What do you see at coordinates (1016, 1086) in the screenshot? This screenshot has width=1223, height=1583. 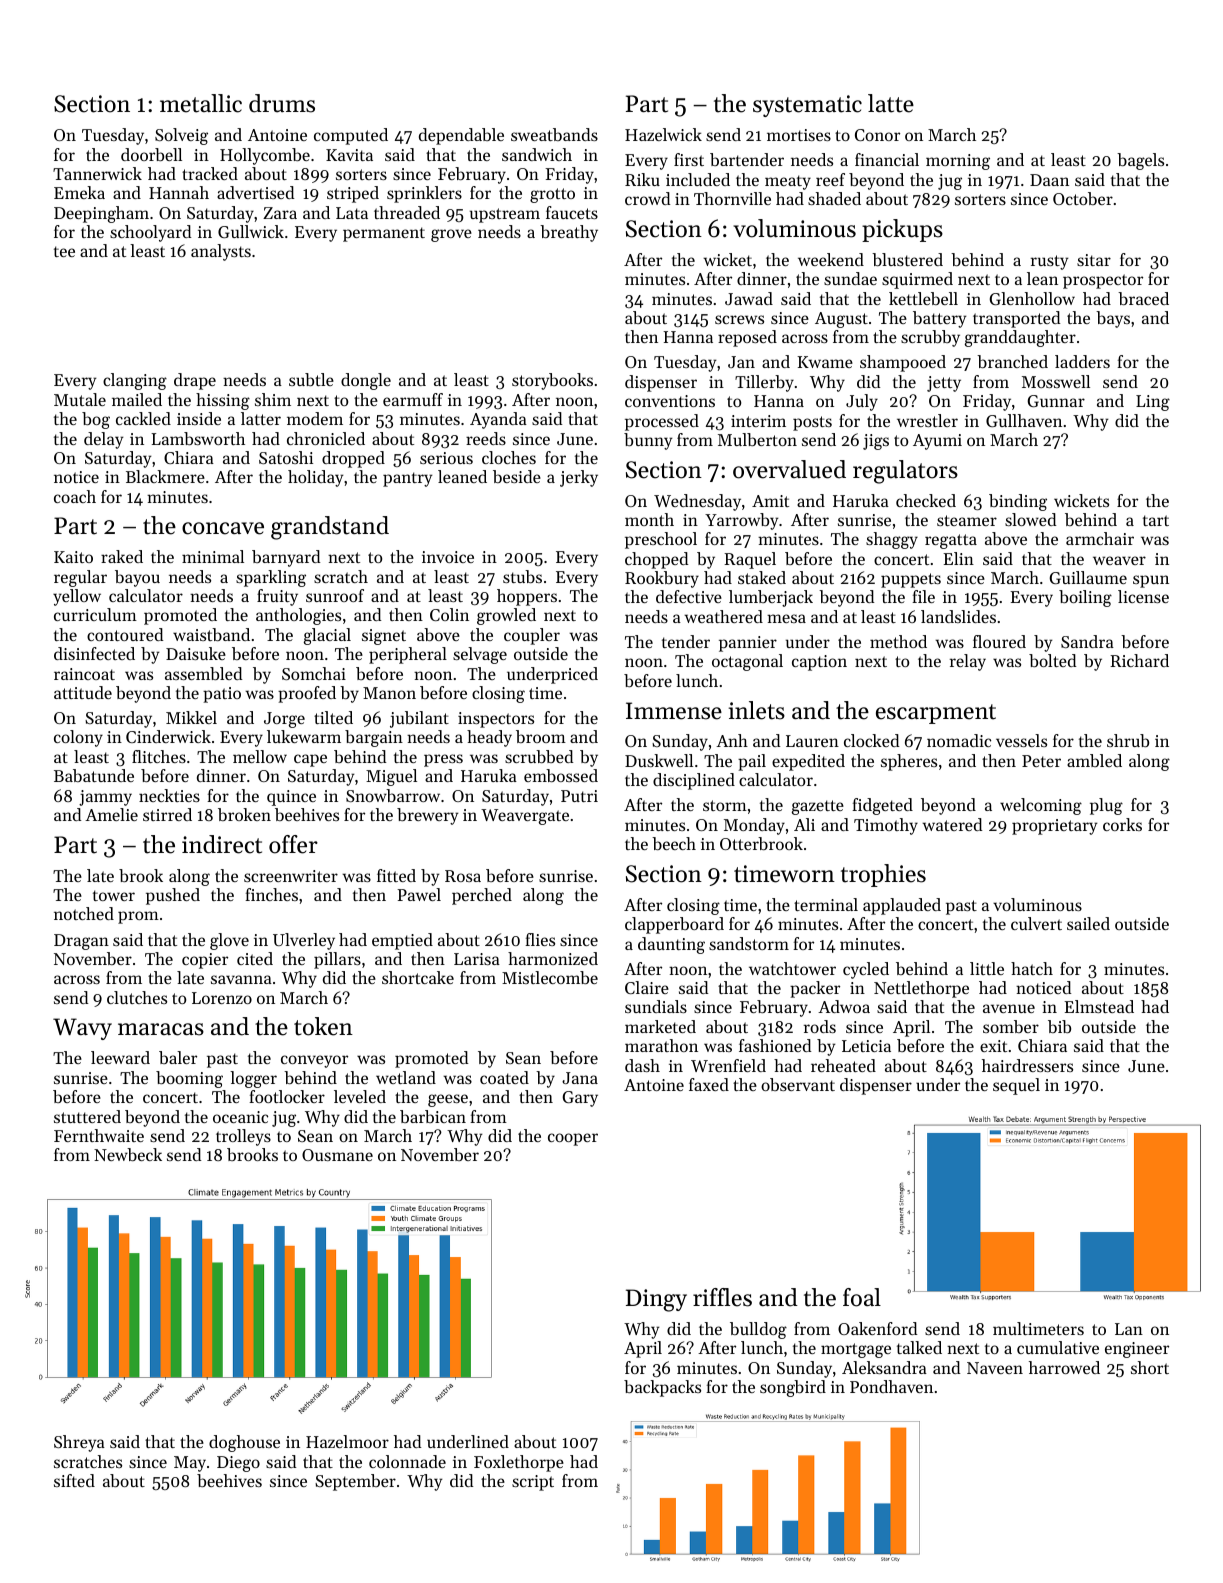 I see `sequel` at bounding box center [1016, 1086].
